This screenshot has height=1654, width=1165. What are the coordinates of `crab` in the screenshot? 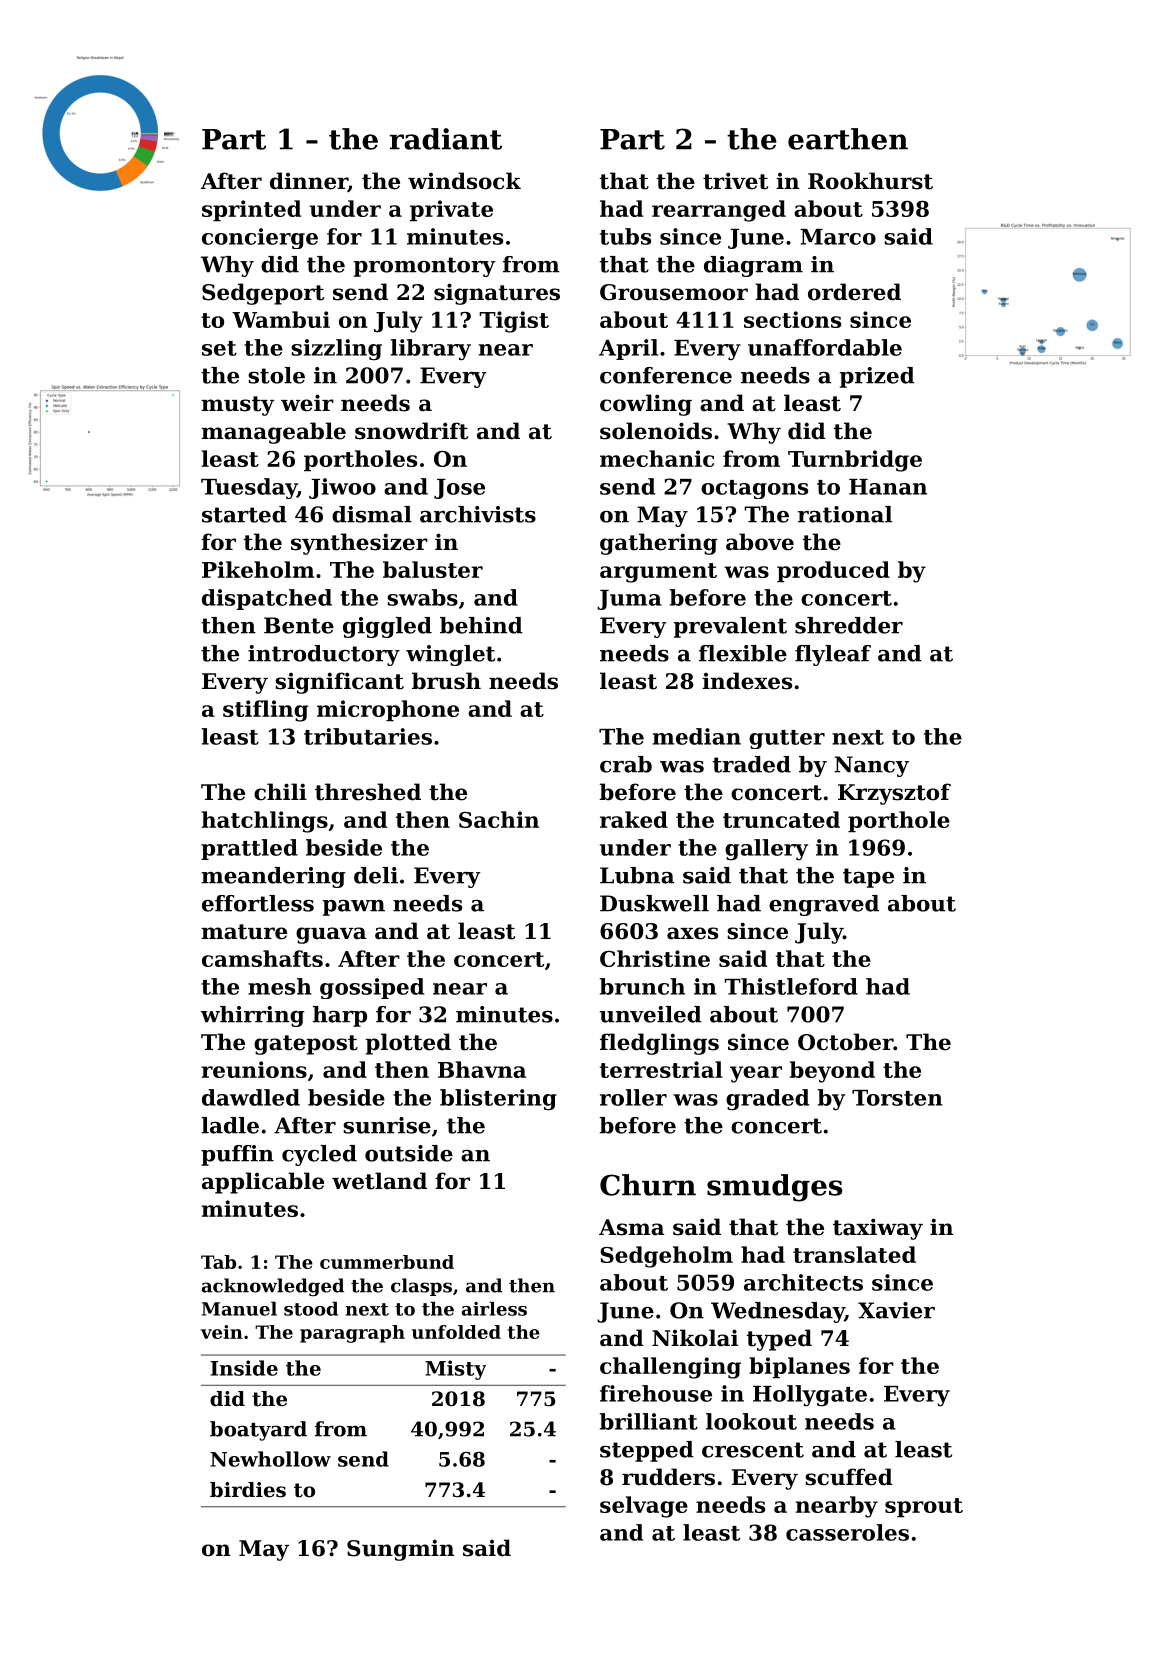 It's located at (626, 764).
